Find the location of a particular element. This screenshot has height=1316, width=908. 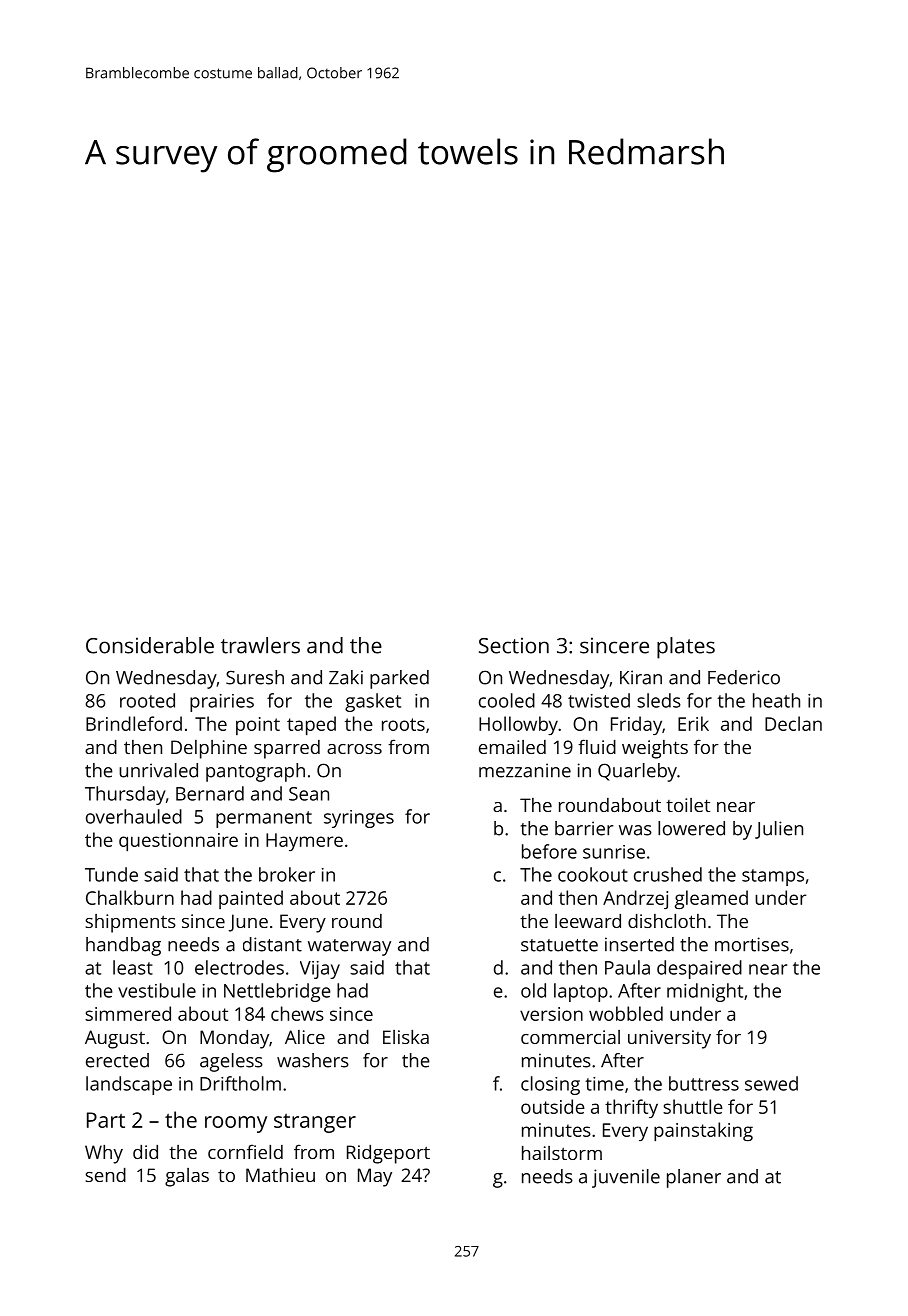

parked is located at coordinates (399, 679).
